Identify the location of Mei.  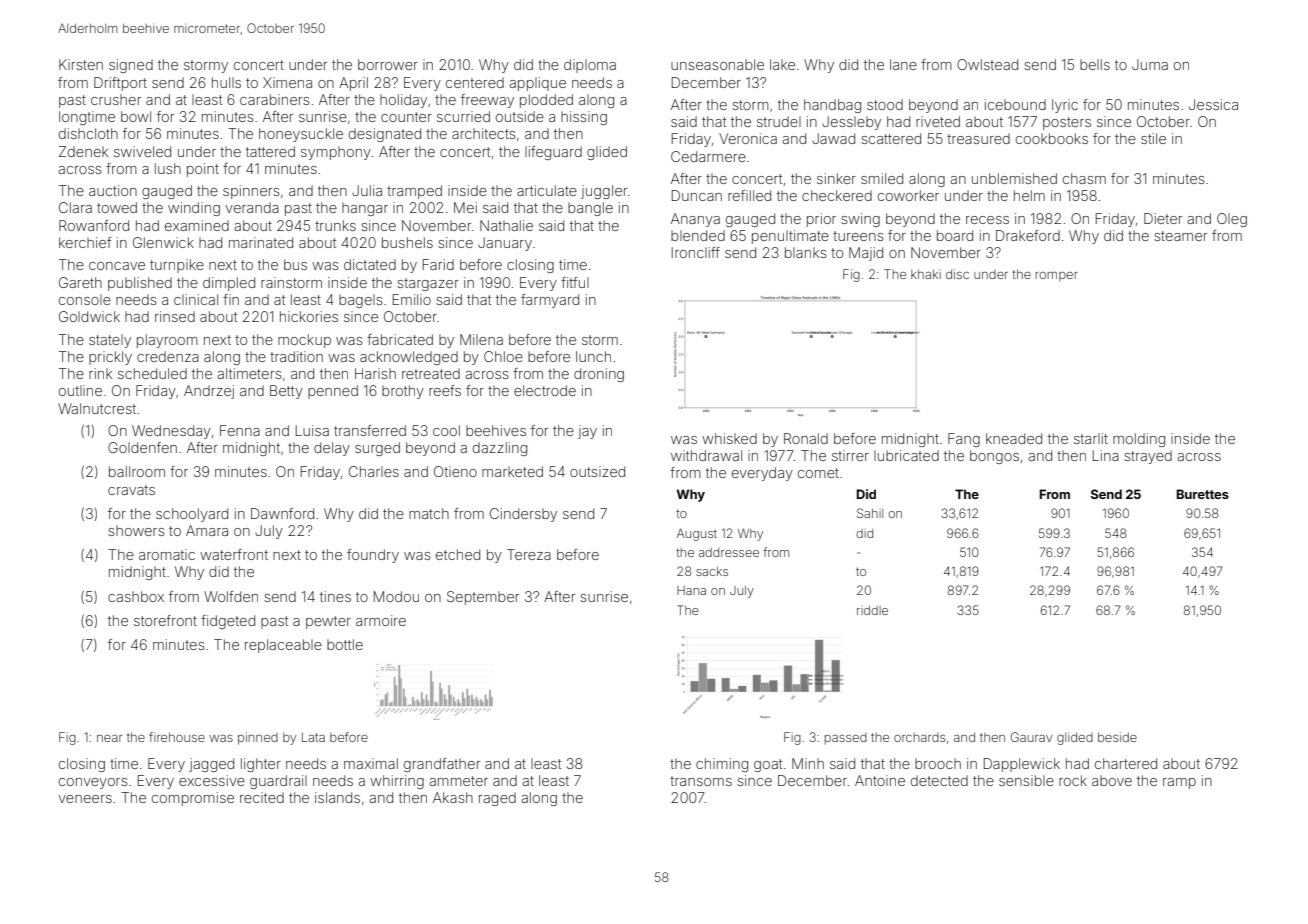
(465, 207).
